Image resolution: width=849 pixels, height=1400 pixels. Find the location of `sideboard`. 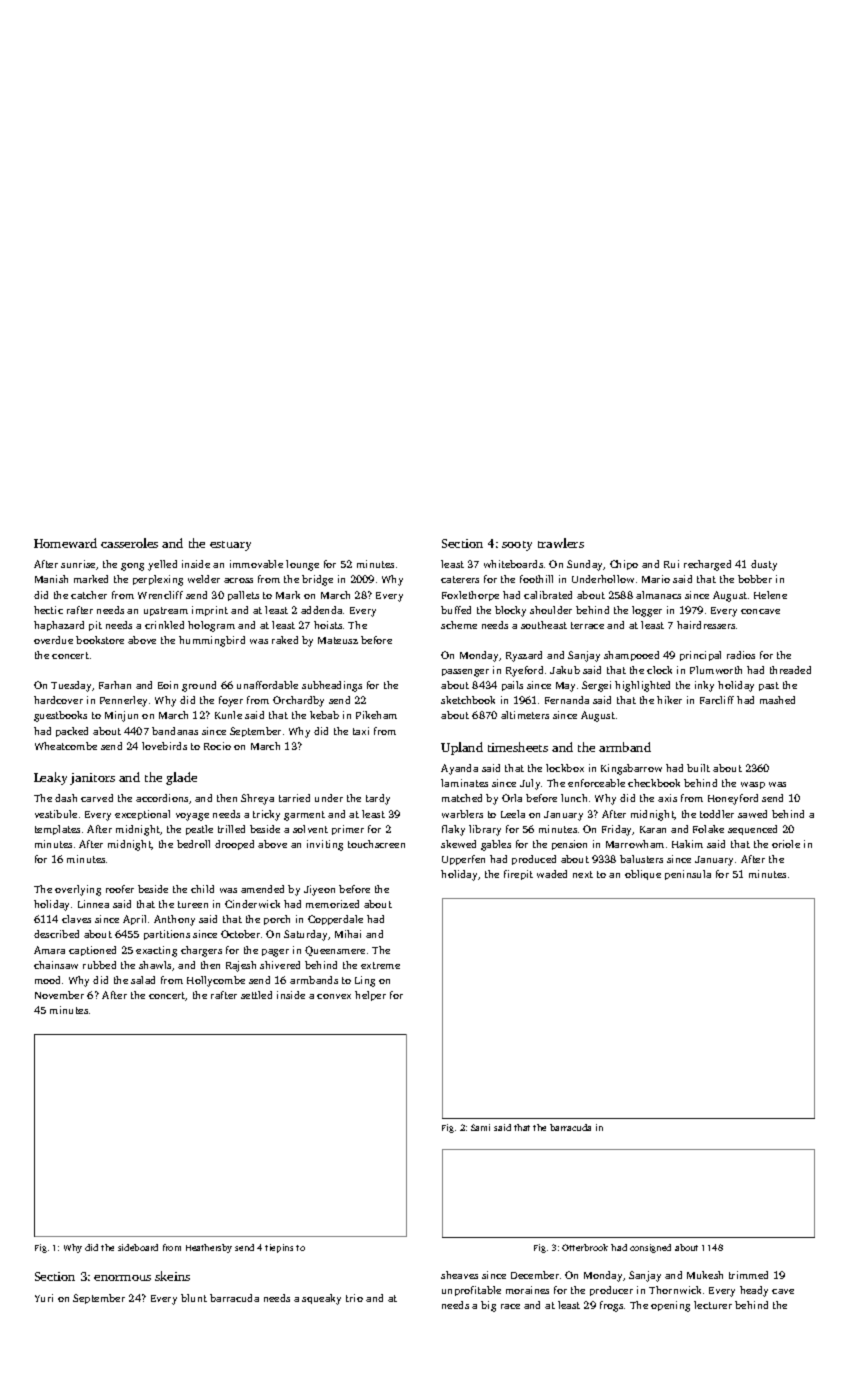

sideboard is located at coordinates (138, 1247).
